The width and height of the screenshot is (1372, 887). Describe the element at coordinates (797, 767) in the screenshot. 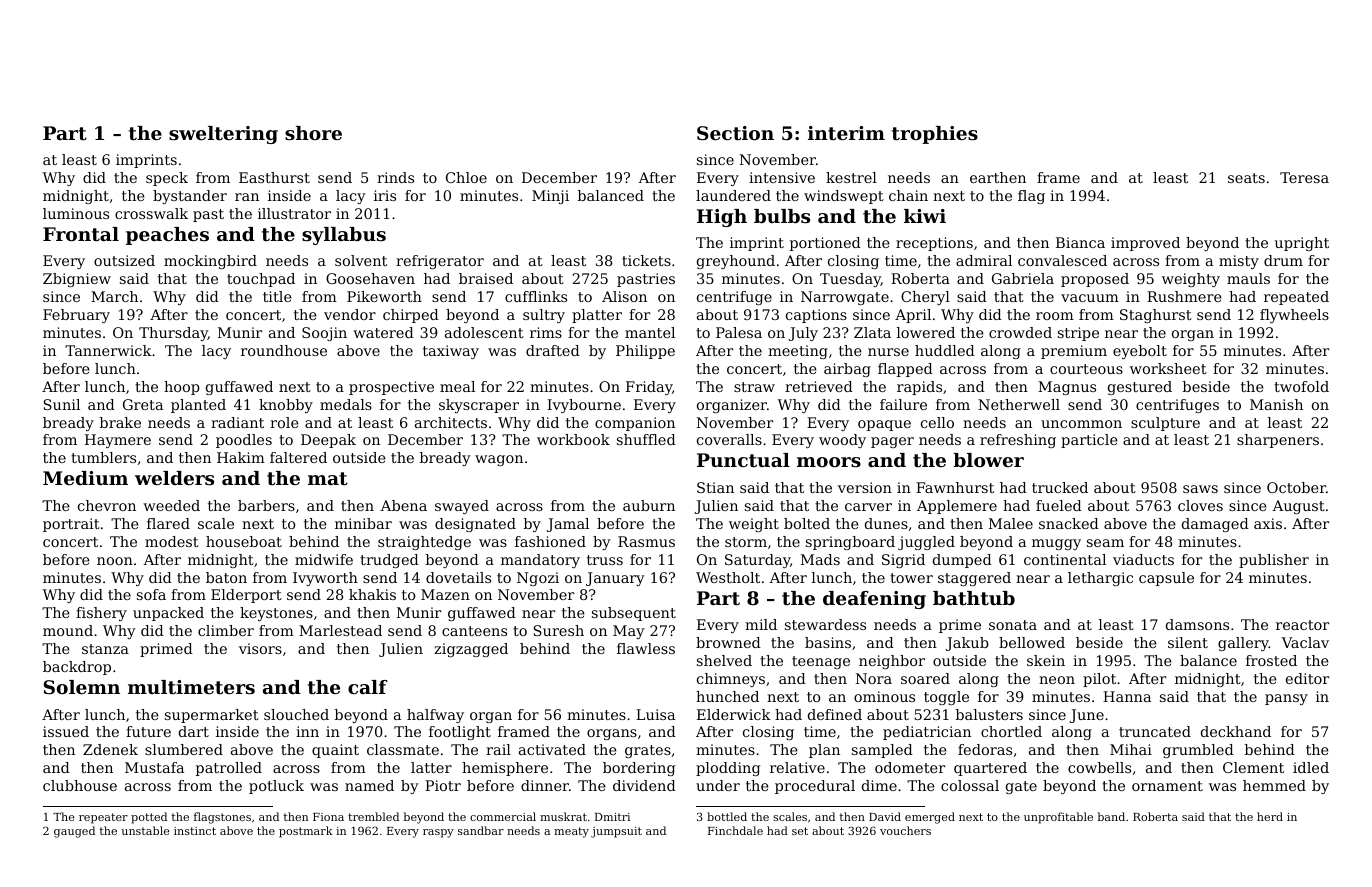

I see `relative` at that location.
